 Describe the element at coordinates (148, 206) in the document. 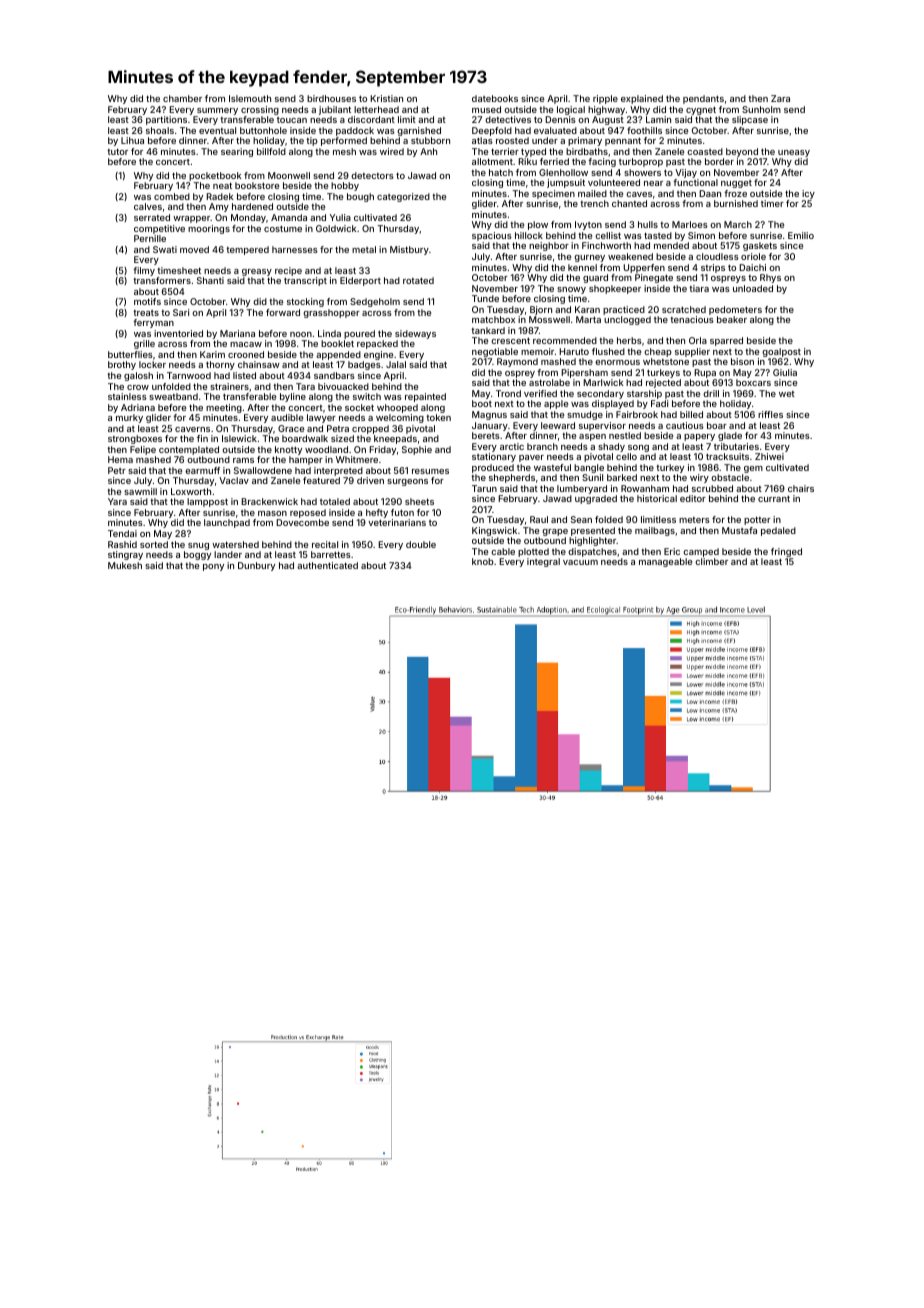

I see `calves` at that location.
